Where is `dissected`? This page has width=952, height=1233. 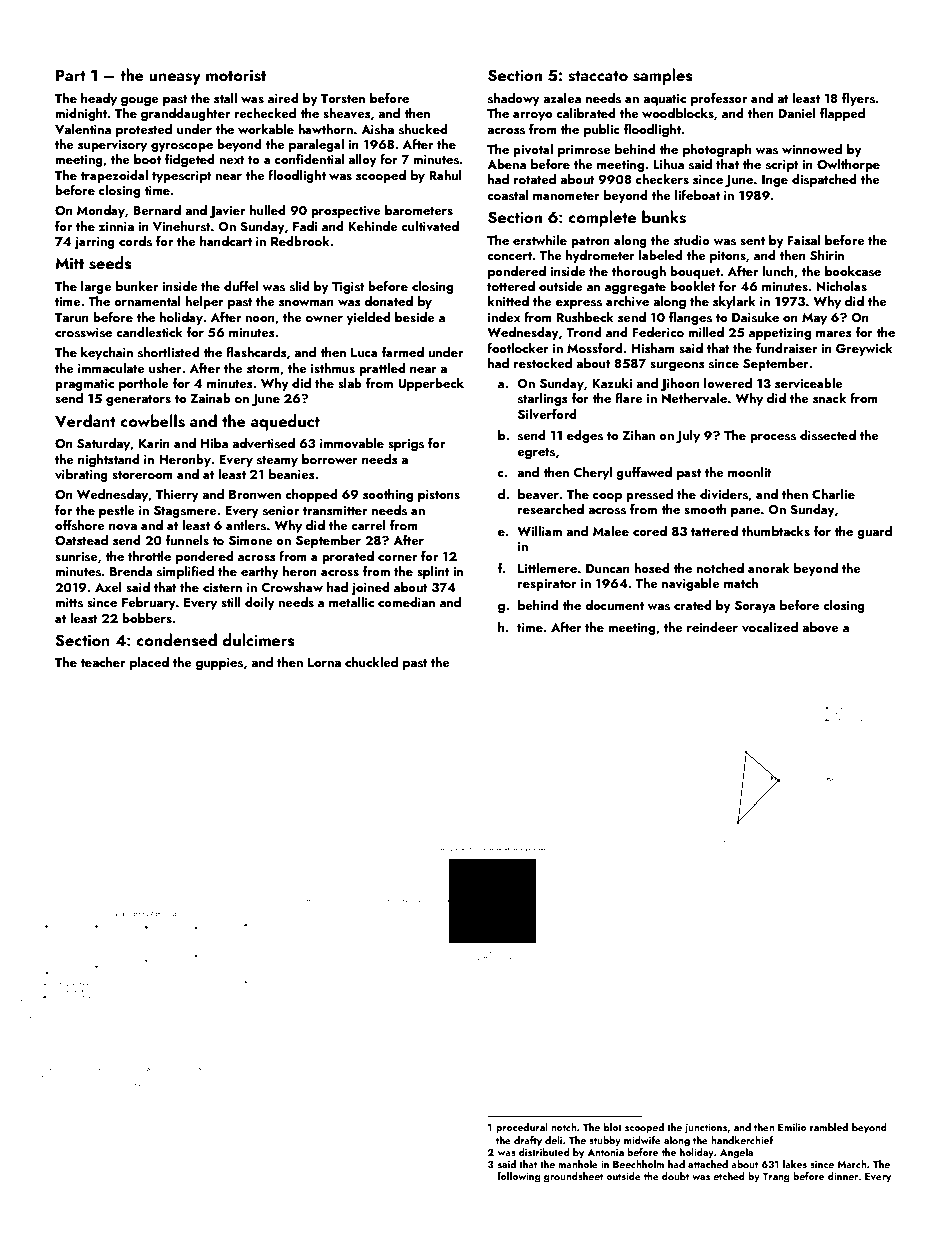 dissected is located at coordinates (828, 435).
